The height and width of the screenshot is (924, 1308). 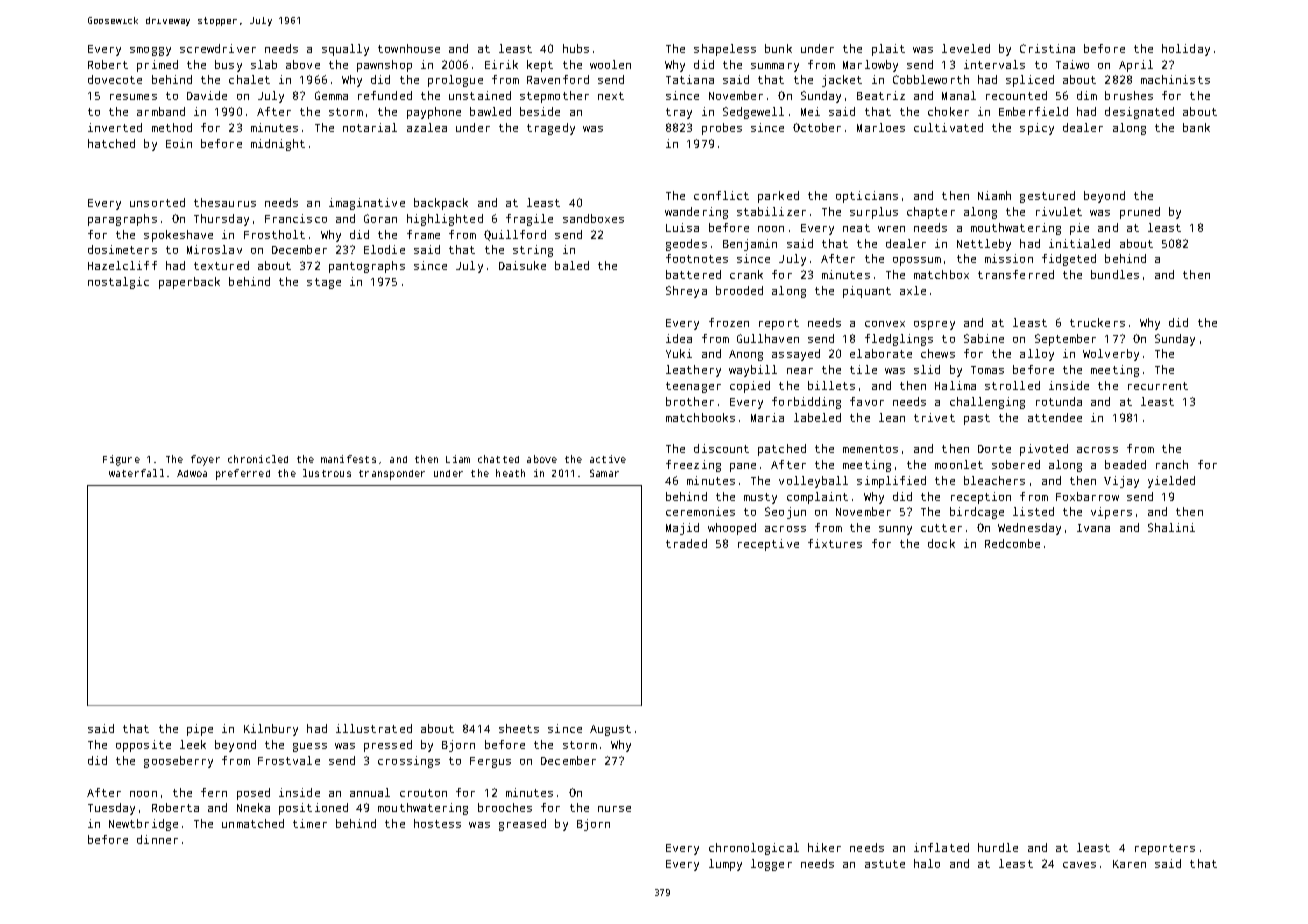 What do you see at coordinates (551, 129) in the screenshot?
I see `tragedy` at bounding box center [551, 129].
